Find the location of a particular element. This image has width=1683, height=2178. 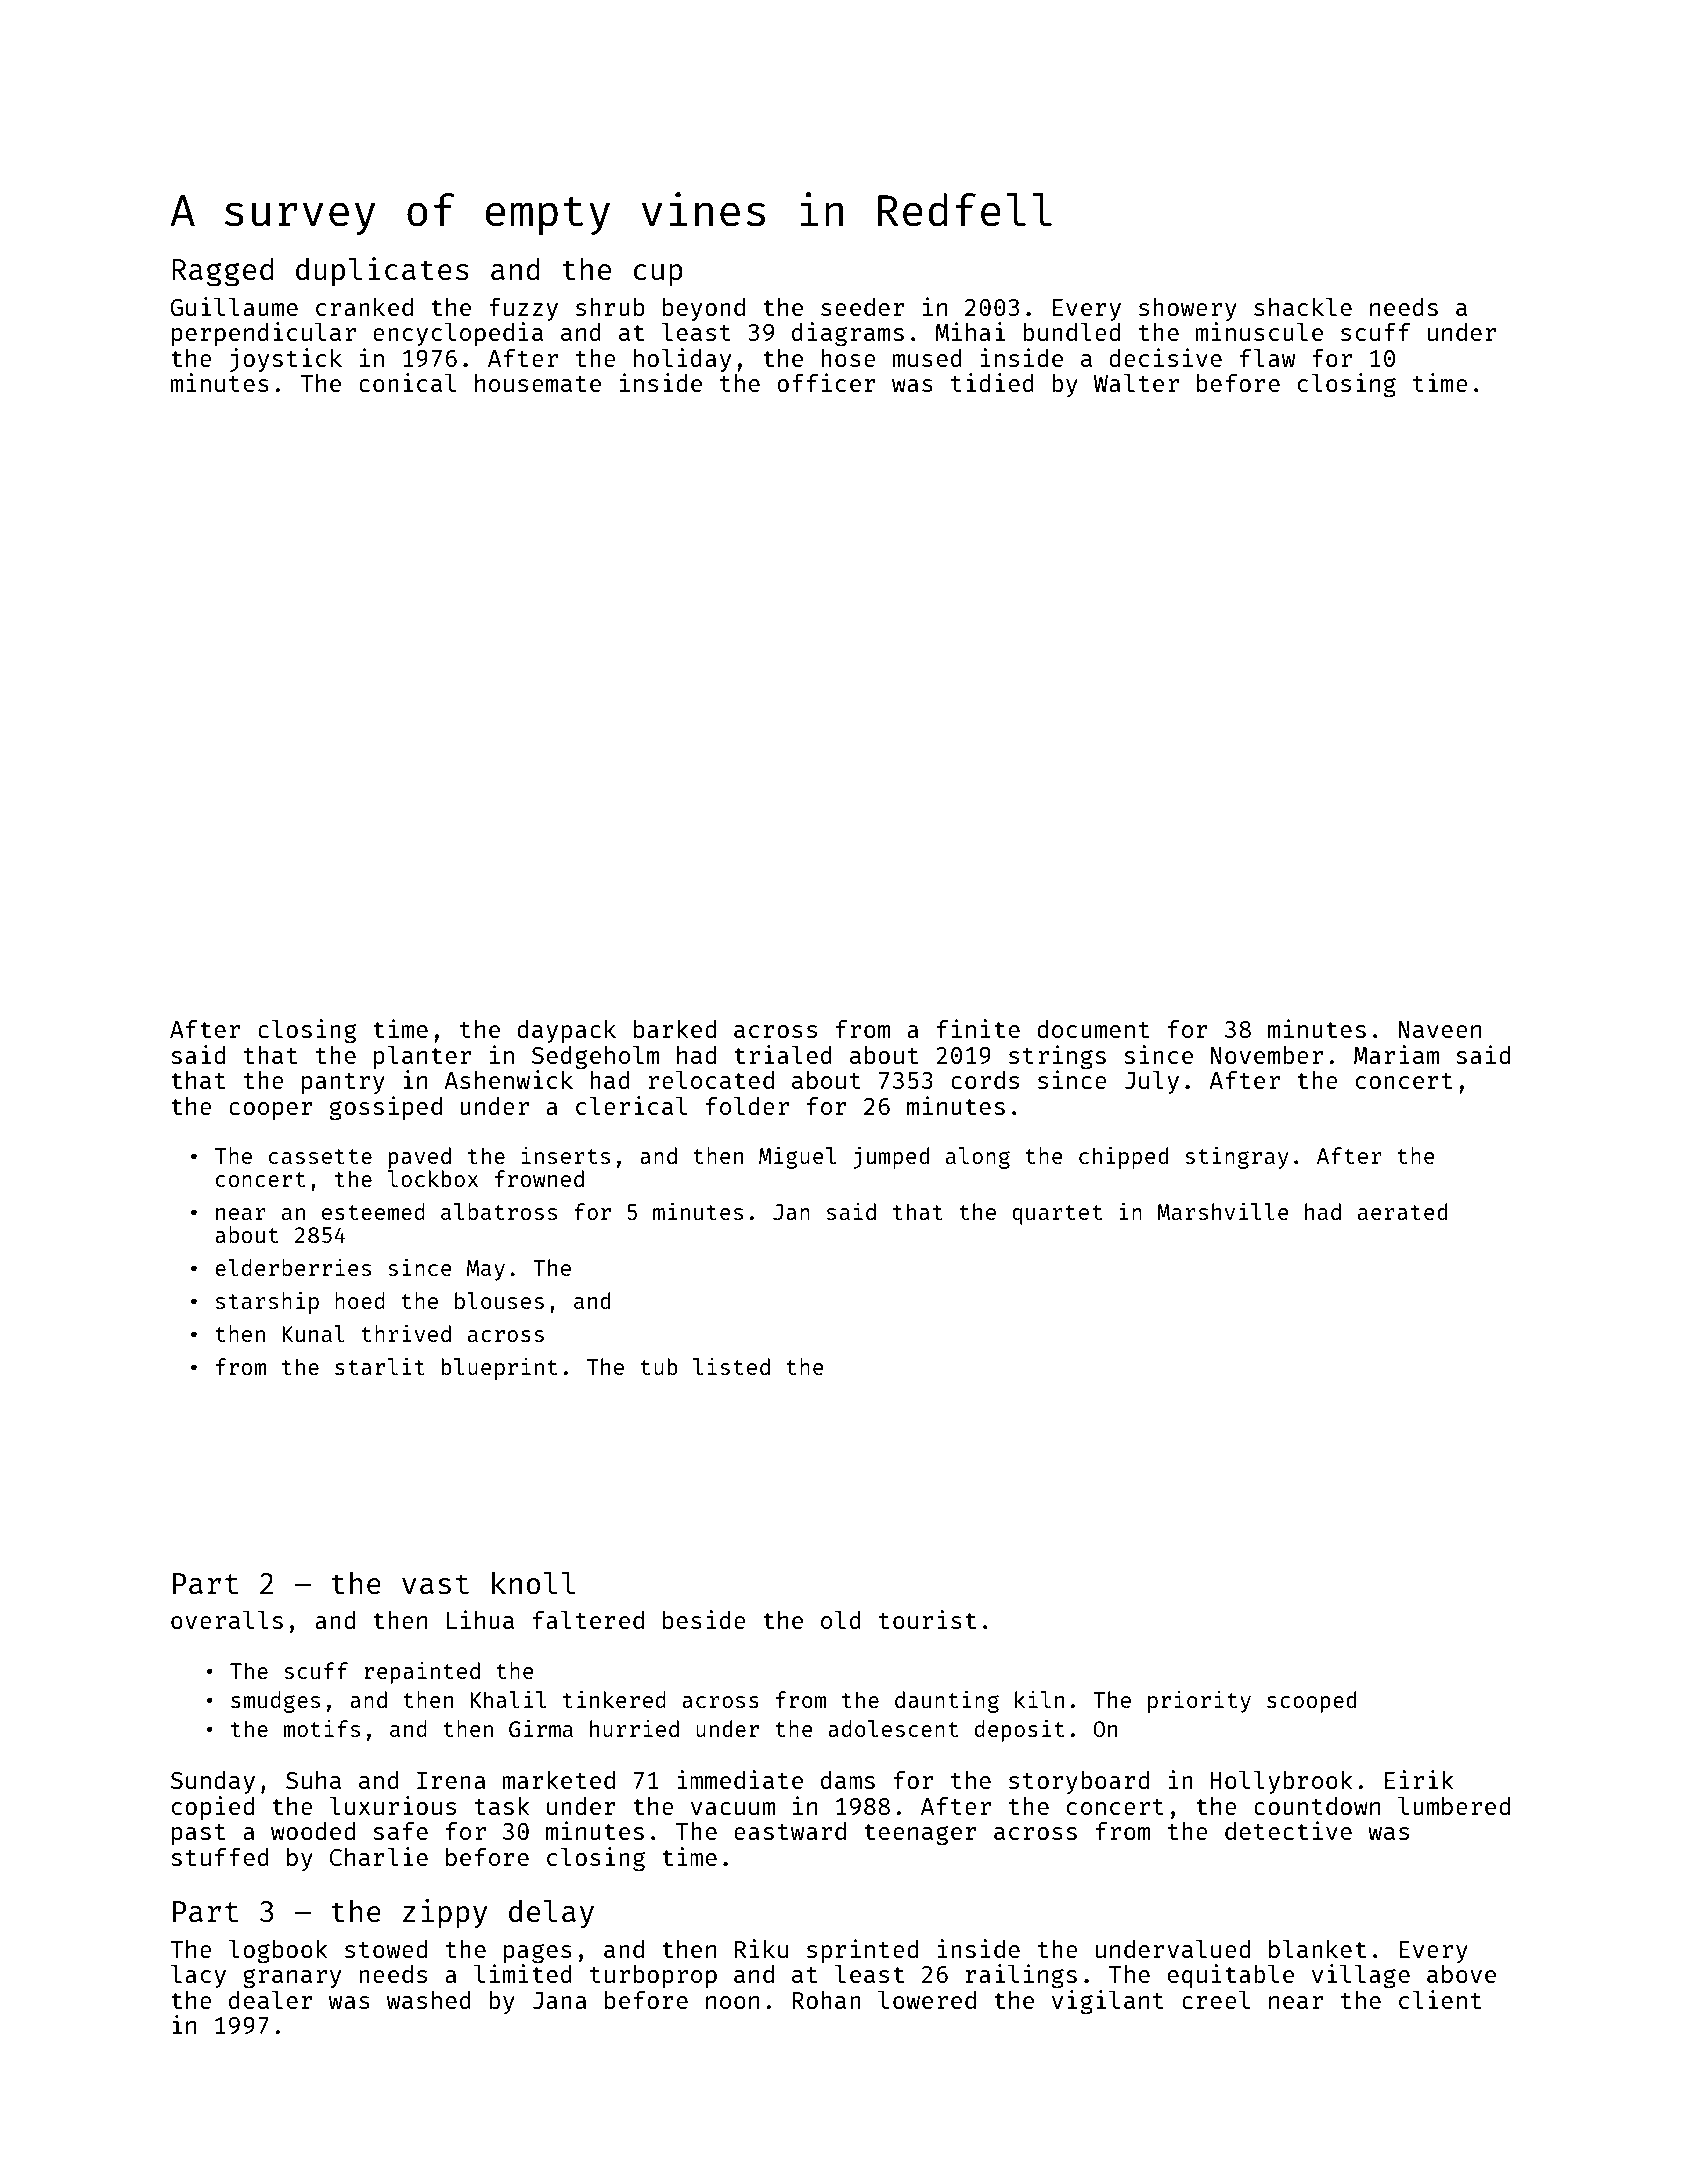

tourist is located at coordinates (927, 1619).
